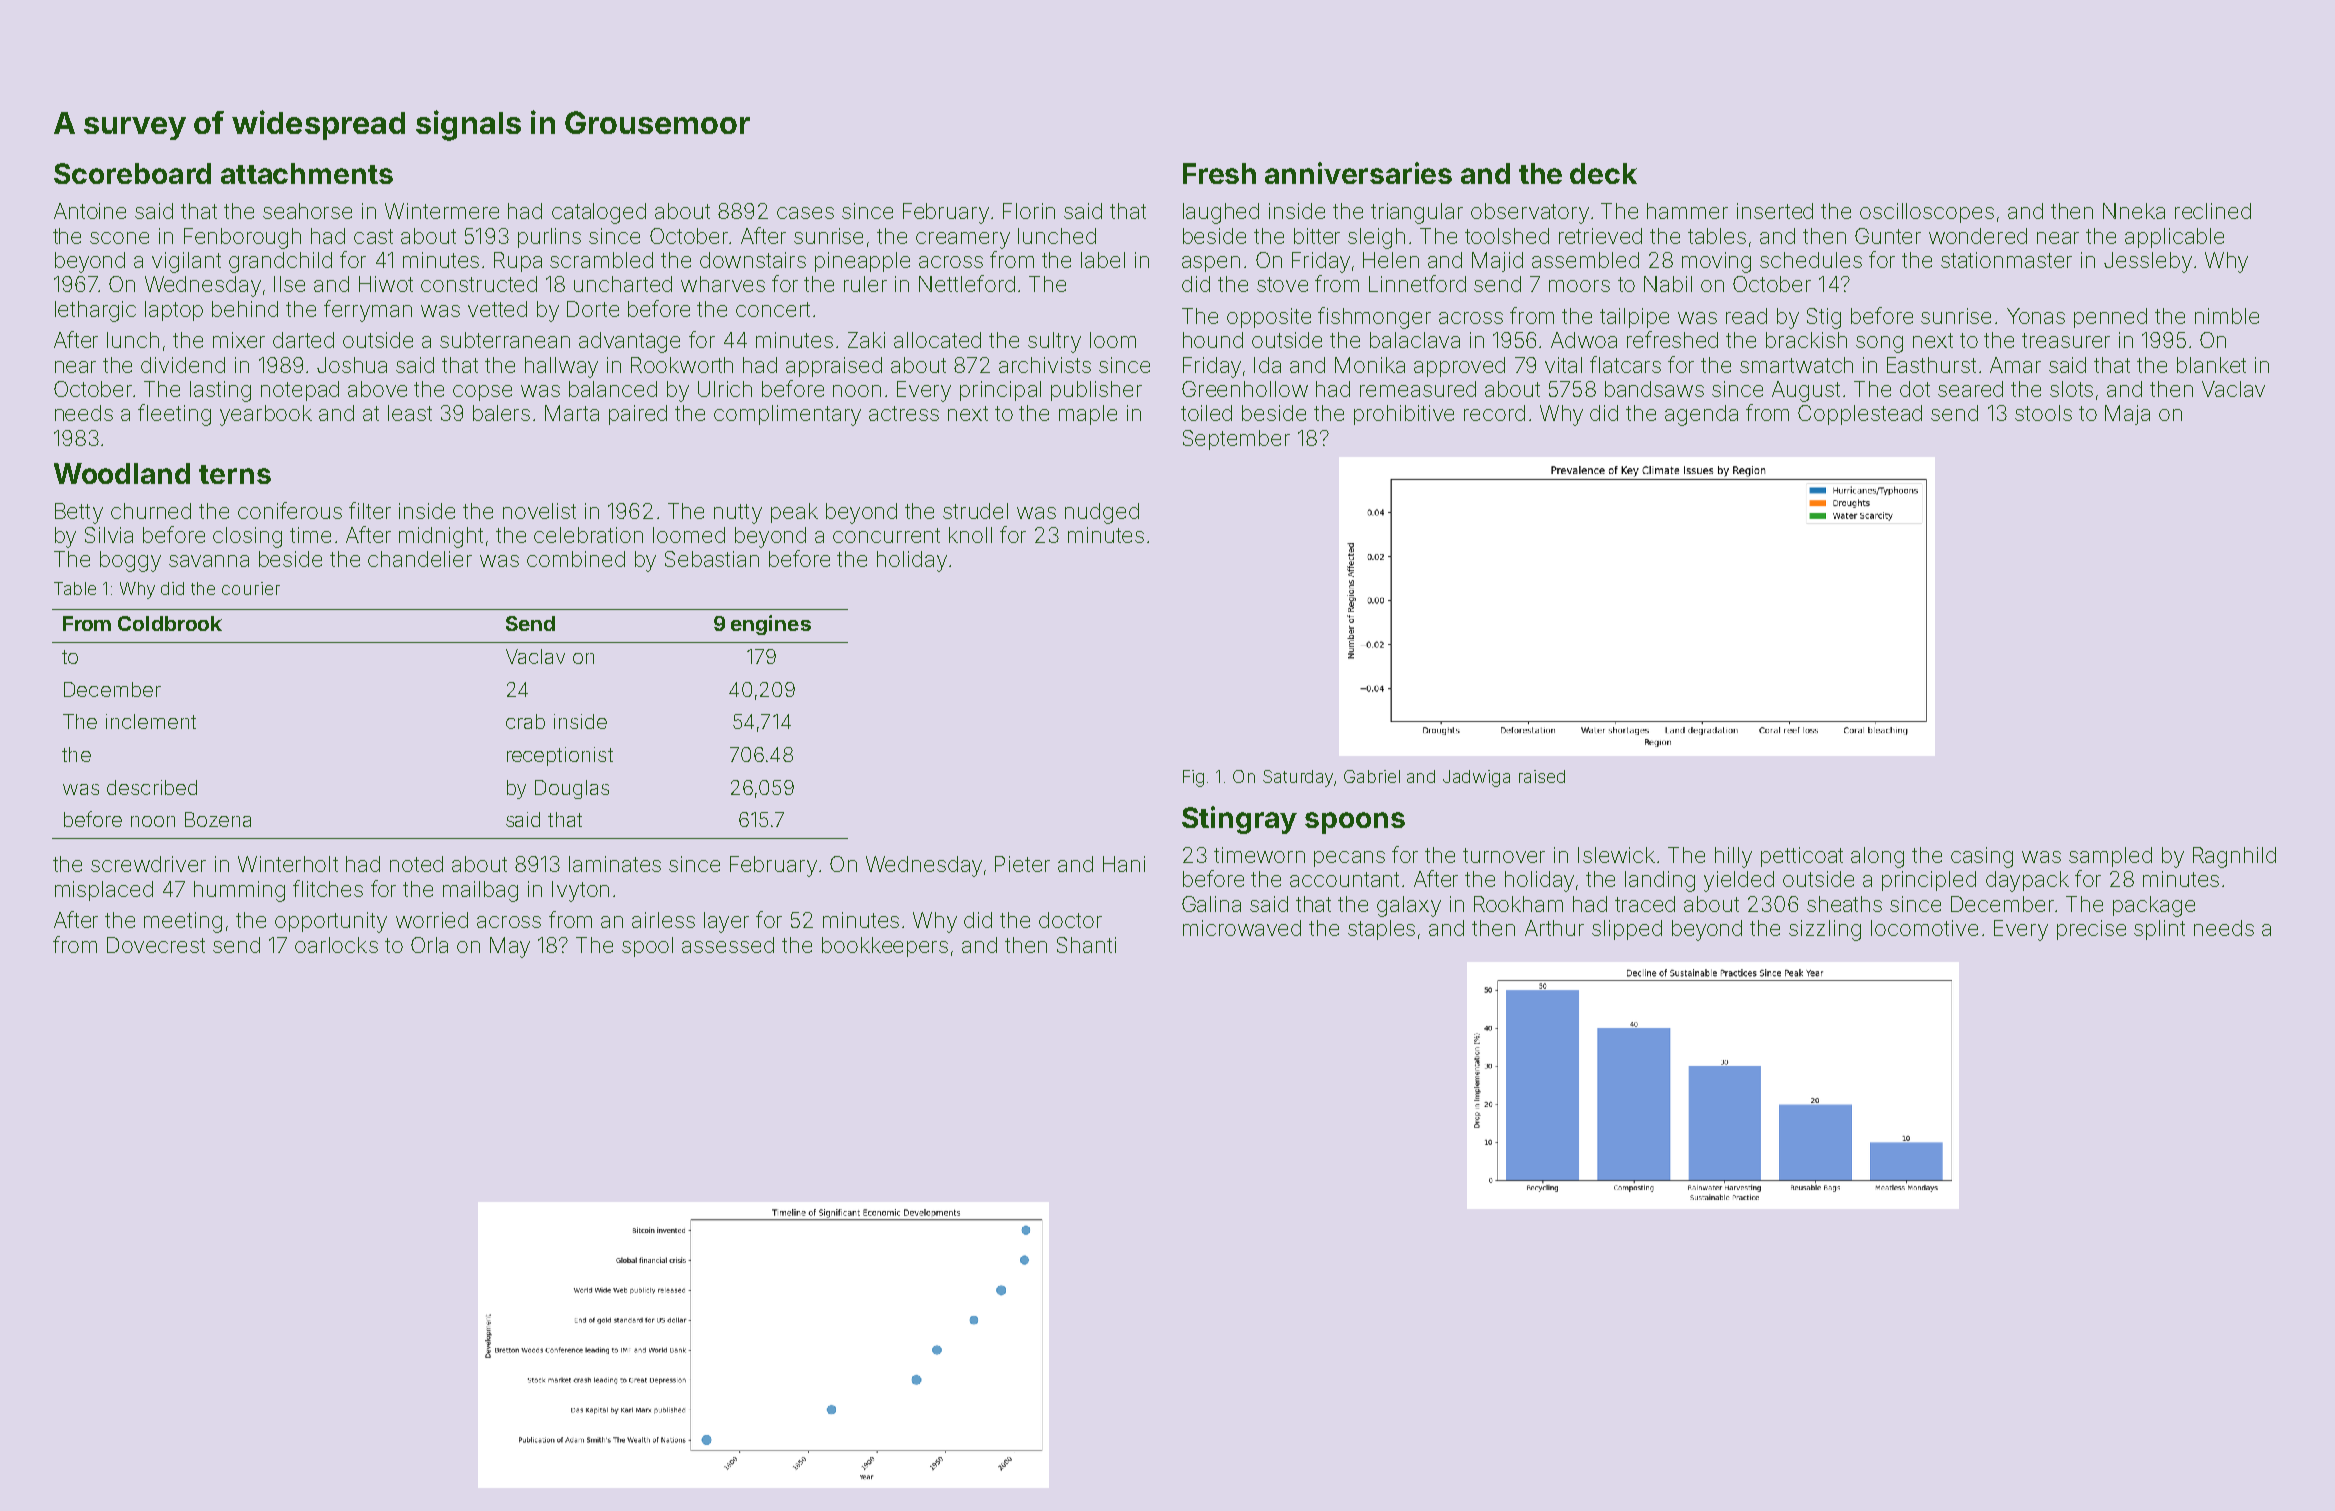 This screenshot has width=2335, height=1511. Describe the element at coordinates (2127, 415) in the screenshot. I see `Maja` at that location.
